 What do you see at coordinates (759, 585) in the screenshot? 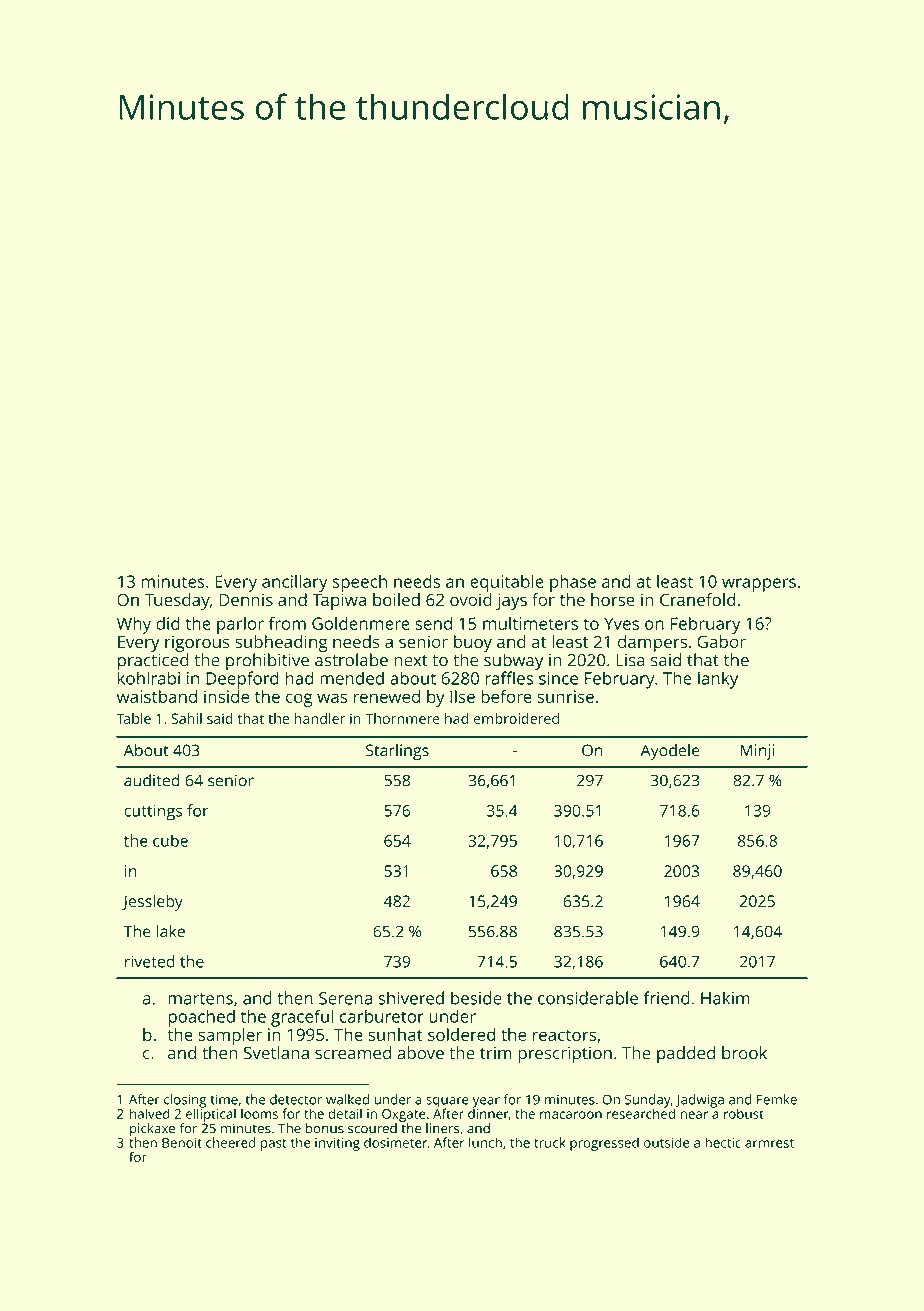
I see `wrappers` at bounding box center [759, 585].
